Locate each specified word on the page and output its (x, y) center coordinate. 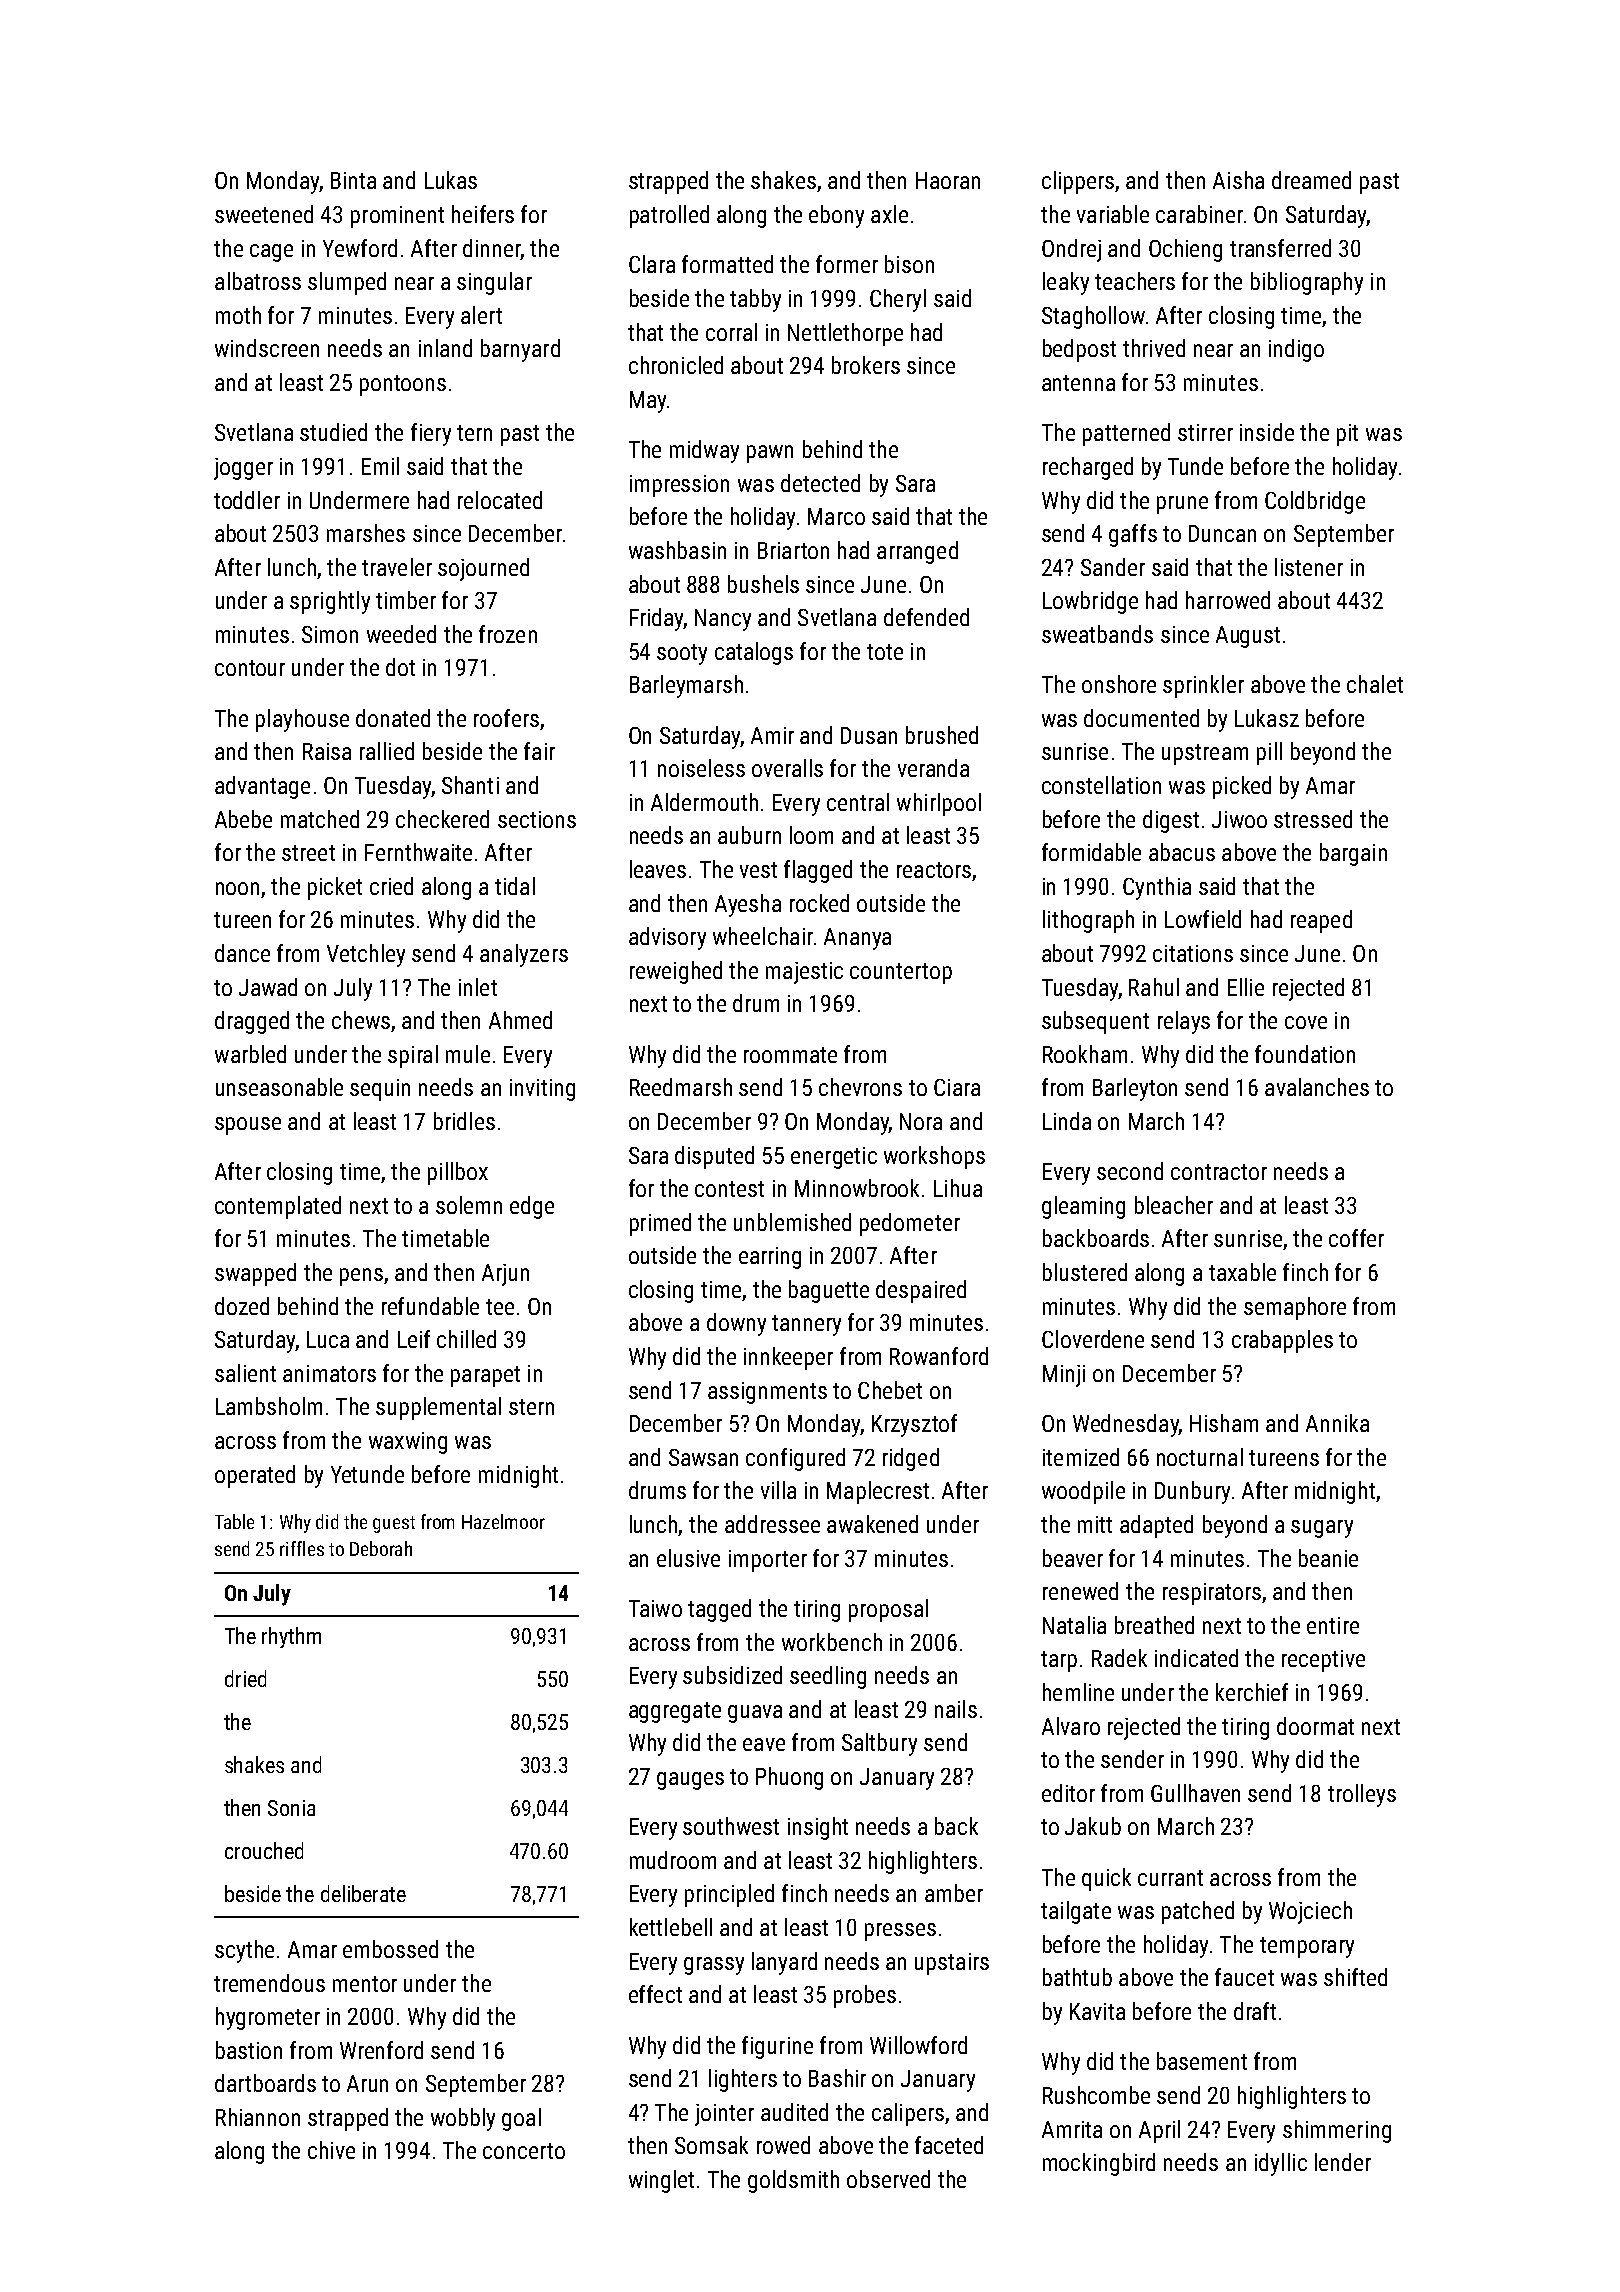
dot (400, 667)
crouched (264, 1850)
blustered (1085, 1272)
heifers (483, 214)
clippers (1078, 182)
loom (811, 835)
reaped (1321, 921)
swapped (255, 1274)
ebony (836, 216)
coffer (1356, 1238)
